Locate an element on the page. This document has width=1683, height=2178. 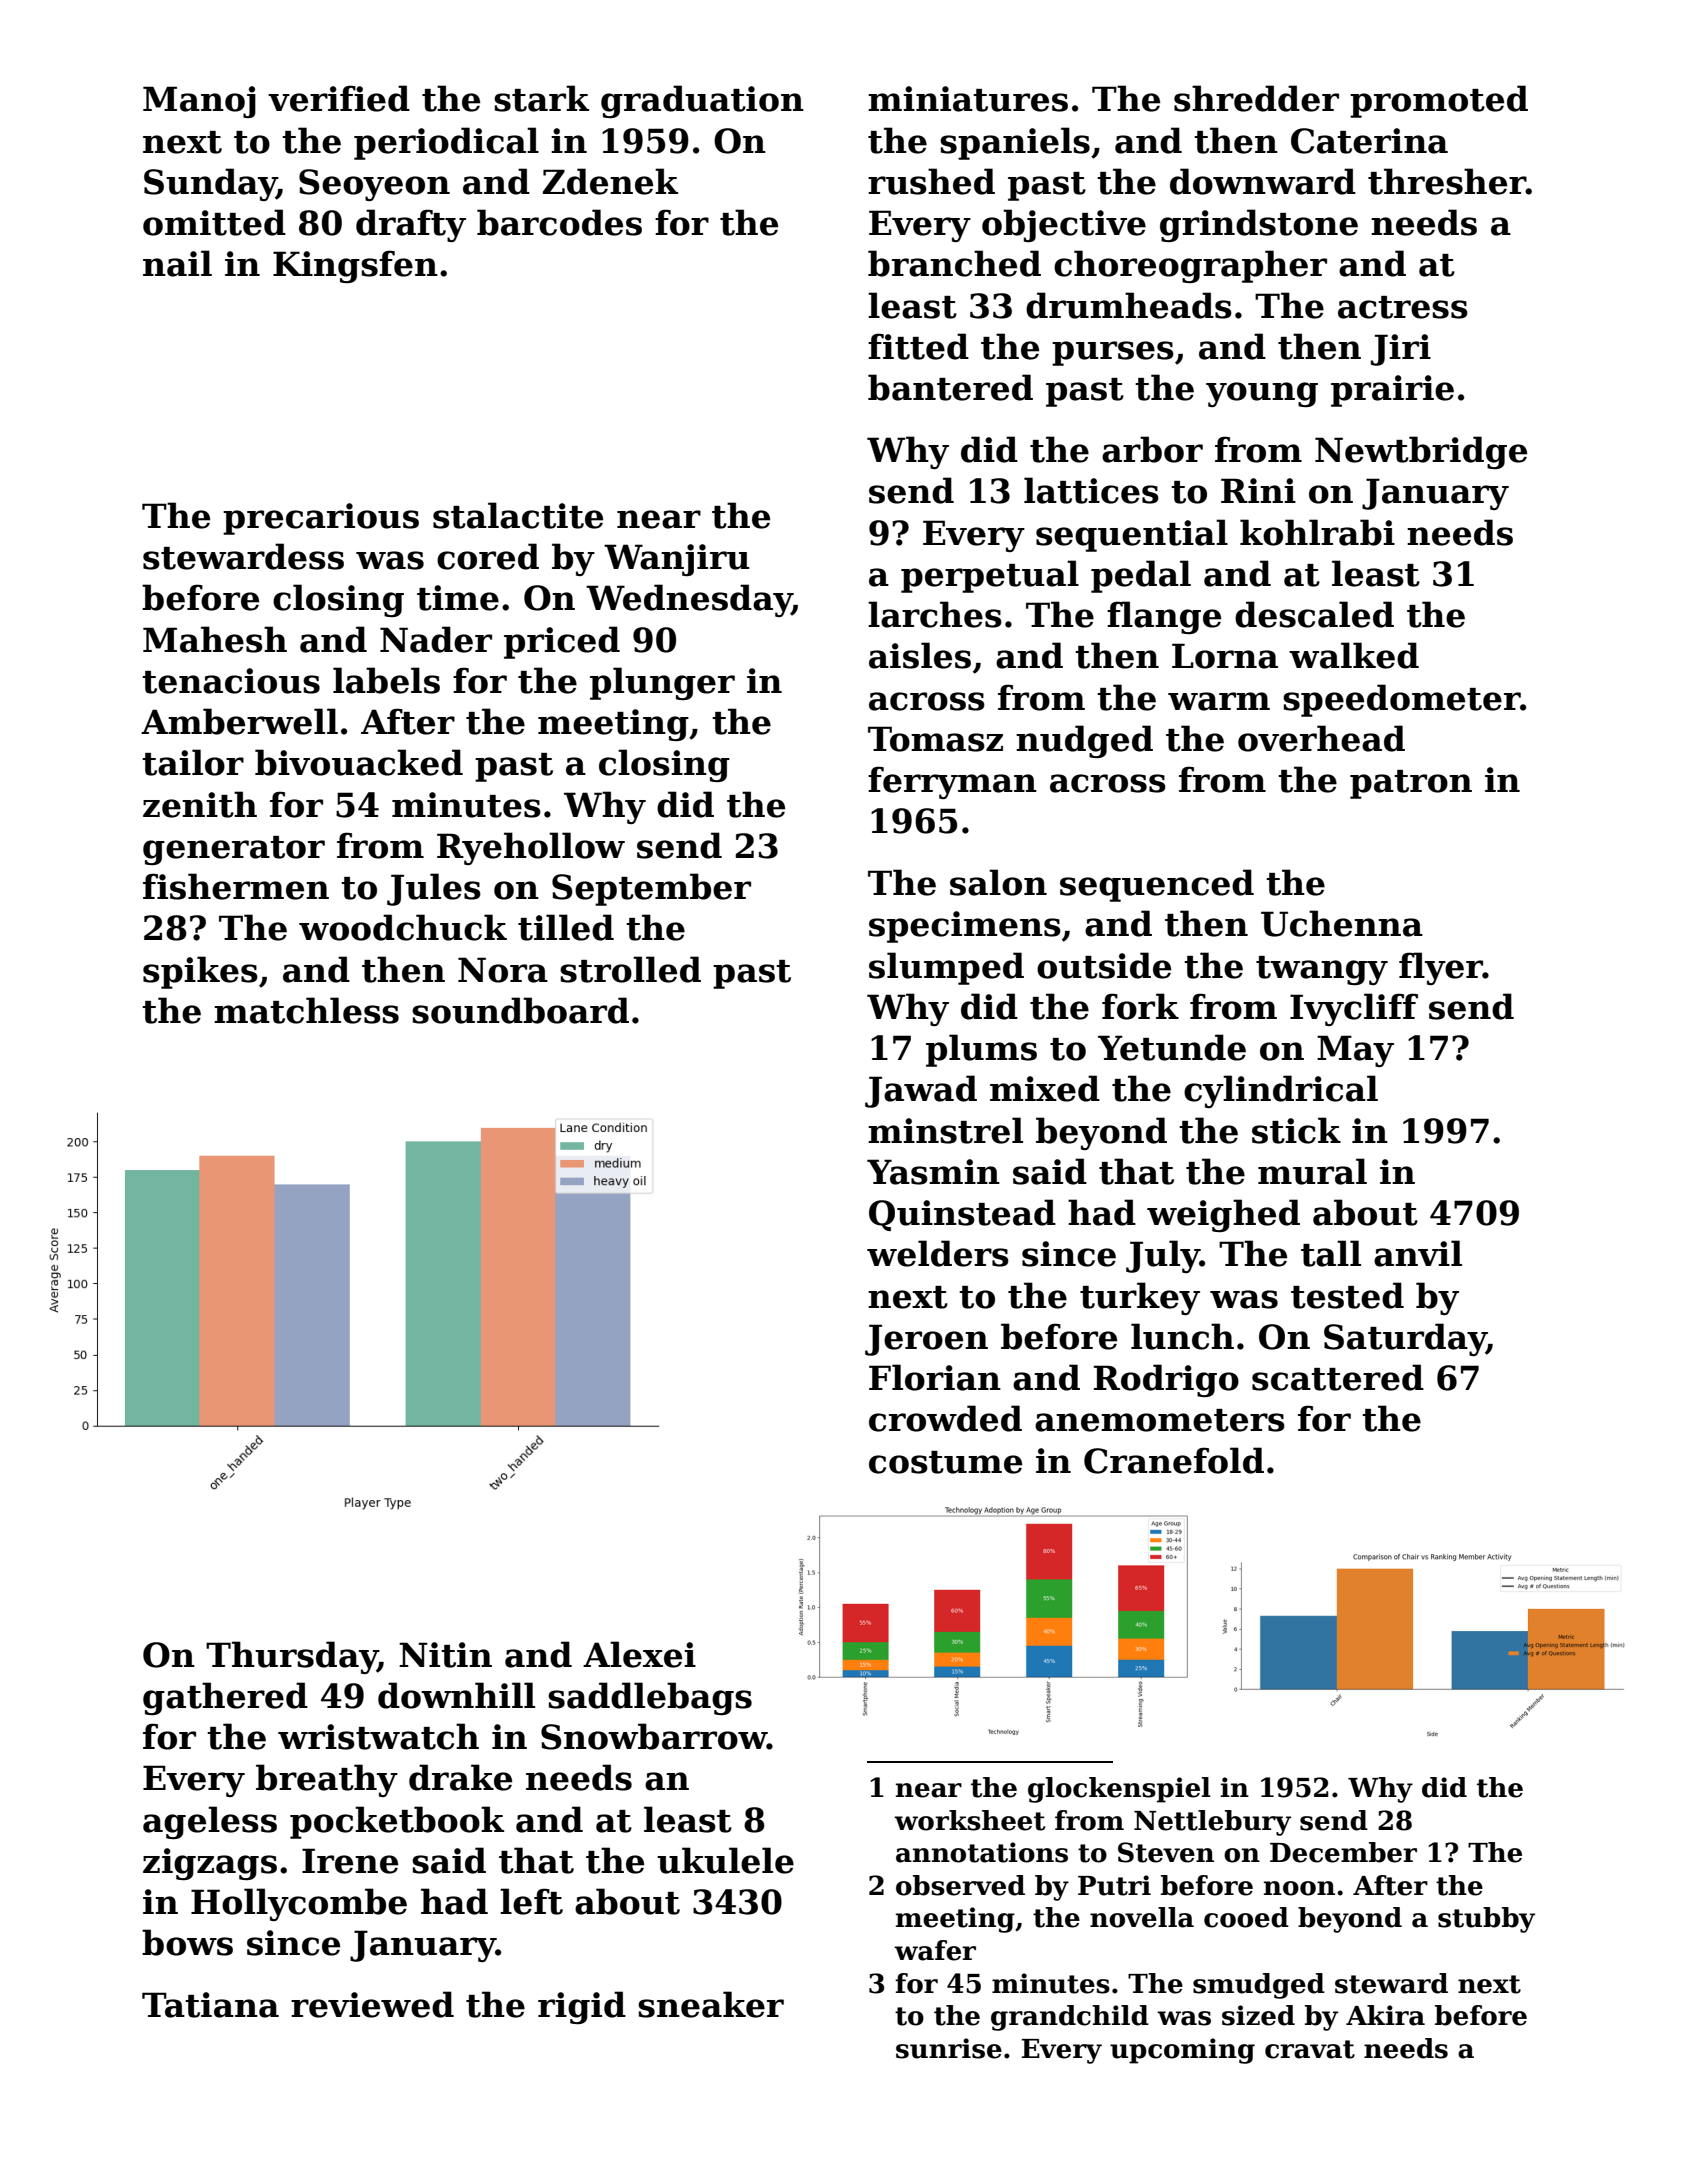
barcodes is located at coordinates (559, 222).
